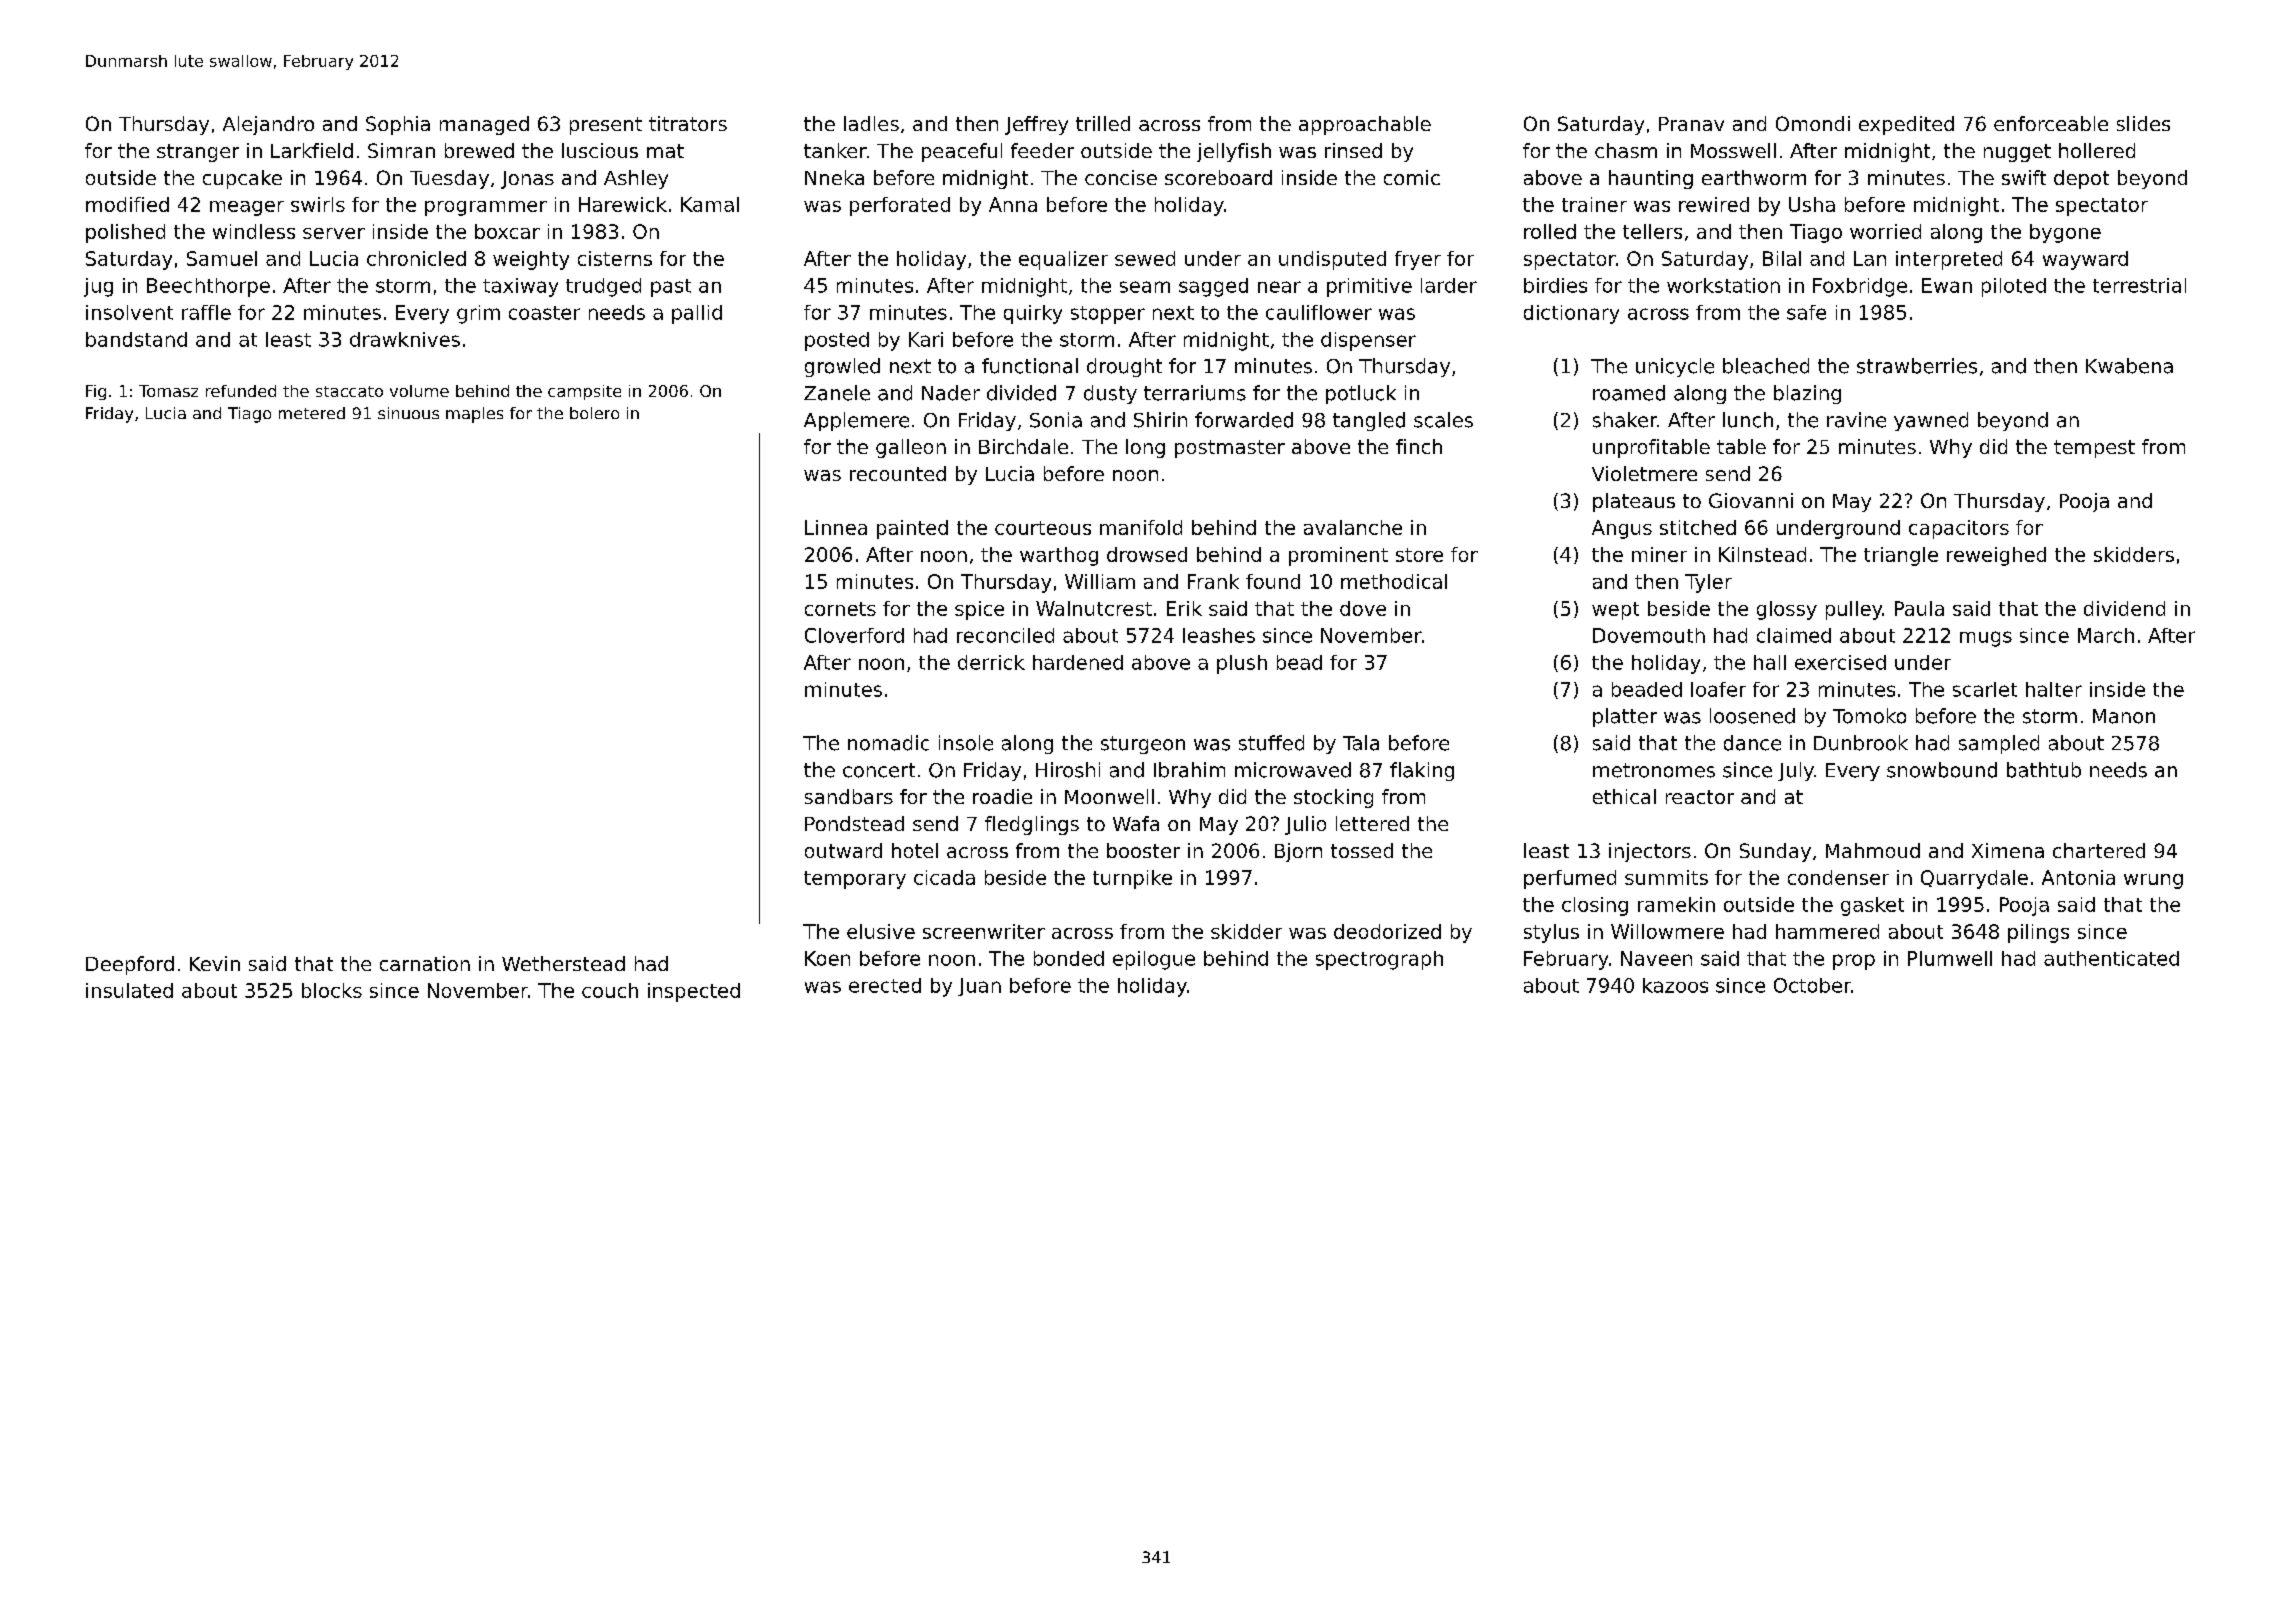 The height and width of the document is (1614, 2282). I want to click on nomadic, so click(888, 743).
